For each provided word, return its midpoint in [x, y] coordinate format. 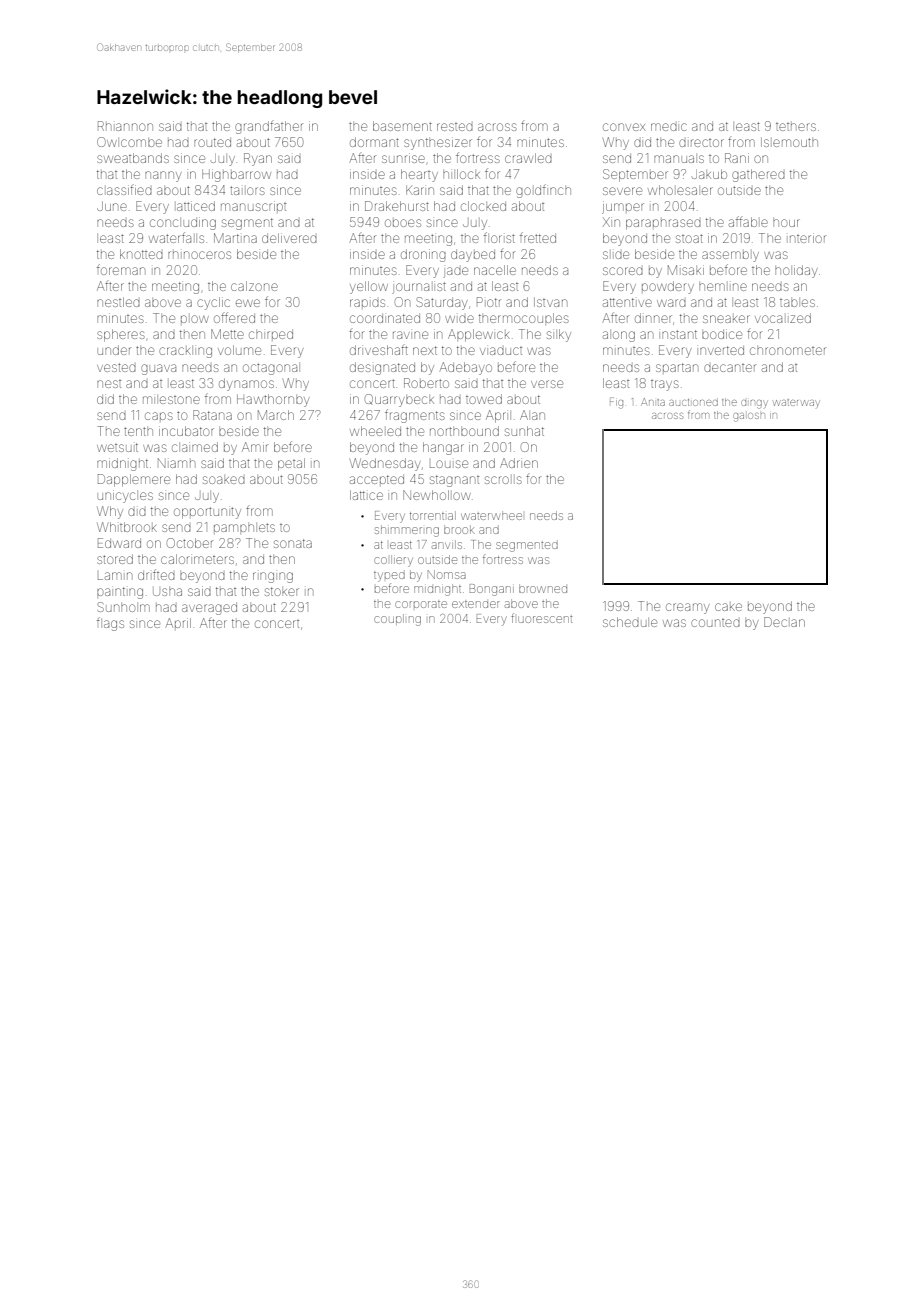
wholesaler [680, 190]
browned [543, 588]
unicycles [125, 496]
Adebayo [465, 368]
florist [499, 237]
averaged [209, 609]
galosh [749, 417]
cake [728, 607]
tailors [247, 190]
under [114, 350]
